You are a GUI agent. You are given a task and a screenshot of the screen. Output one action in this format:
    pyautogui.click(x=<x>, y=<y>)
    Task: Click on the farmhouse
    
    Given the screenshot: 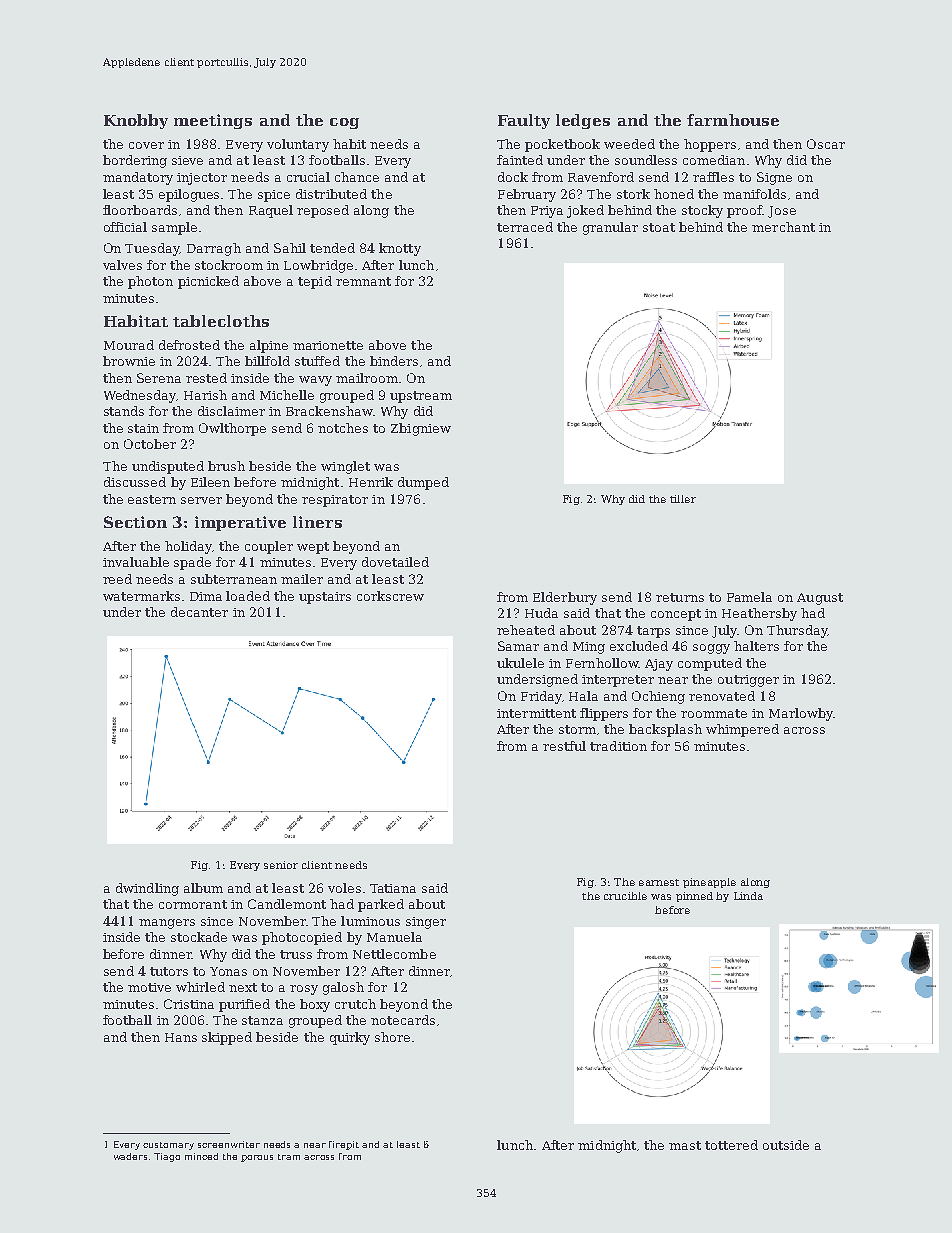 What is the action you would take?
    pyautogui.click(x=733, y=120)
